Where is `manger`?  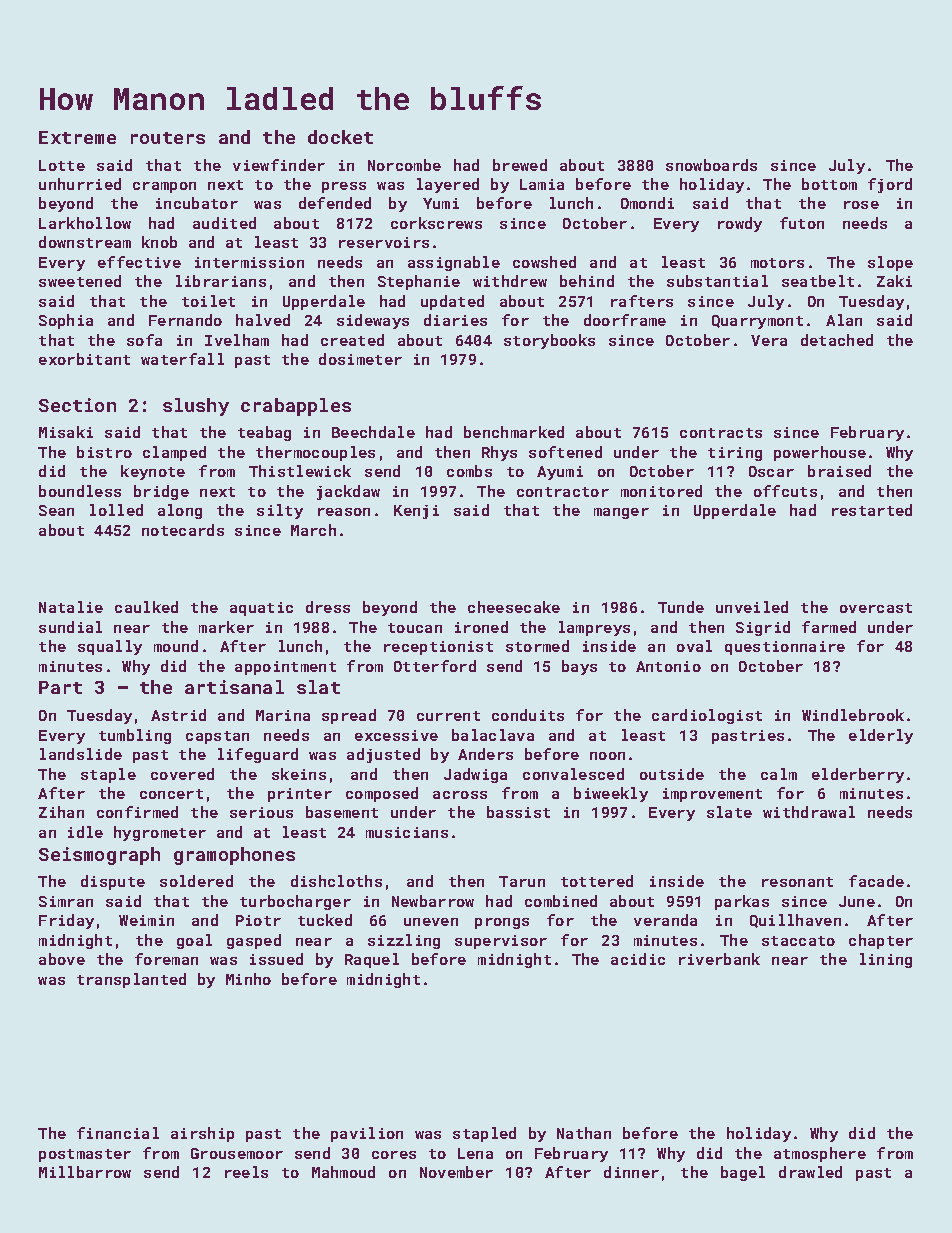
manger is located at coordinates (621, 513).
